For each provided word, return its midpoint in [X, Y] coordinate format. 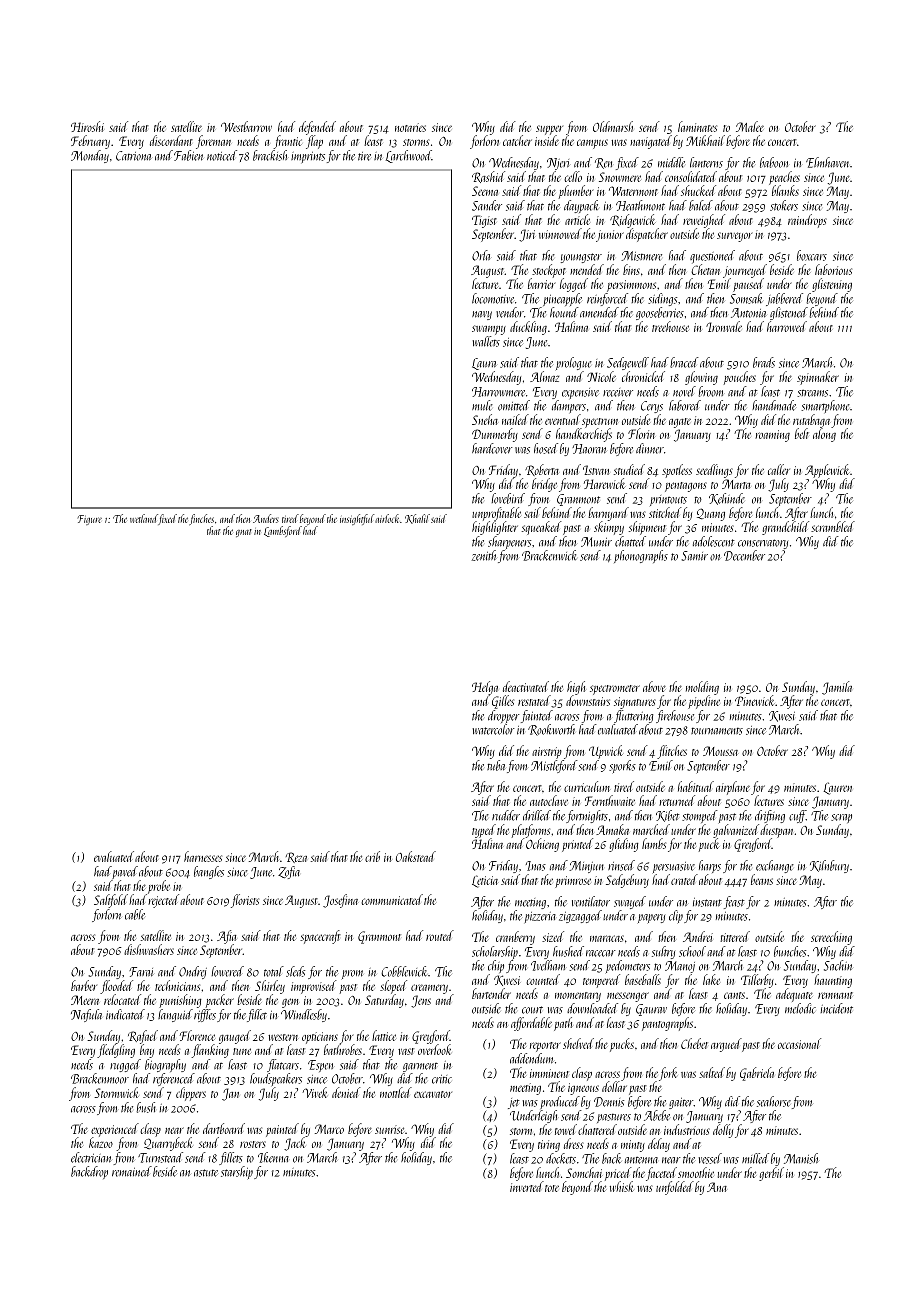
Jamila [837, 688]
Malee [750, 126]
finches [201, 519]
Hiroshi [87, 126]
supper [549, 130]
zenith [484, 555]
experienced [115, 1130]
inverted [527, 1186]
